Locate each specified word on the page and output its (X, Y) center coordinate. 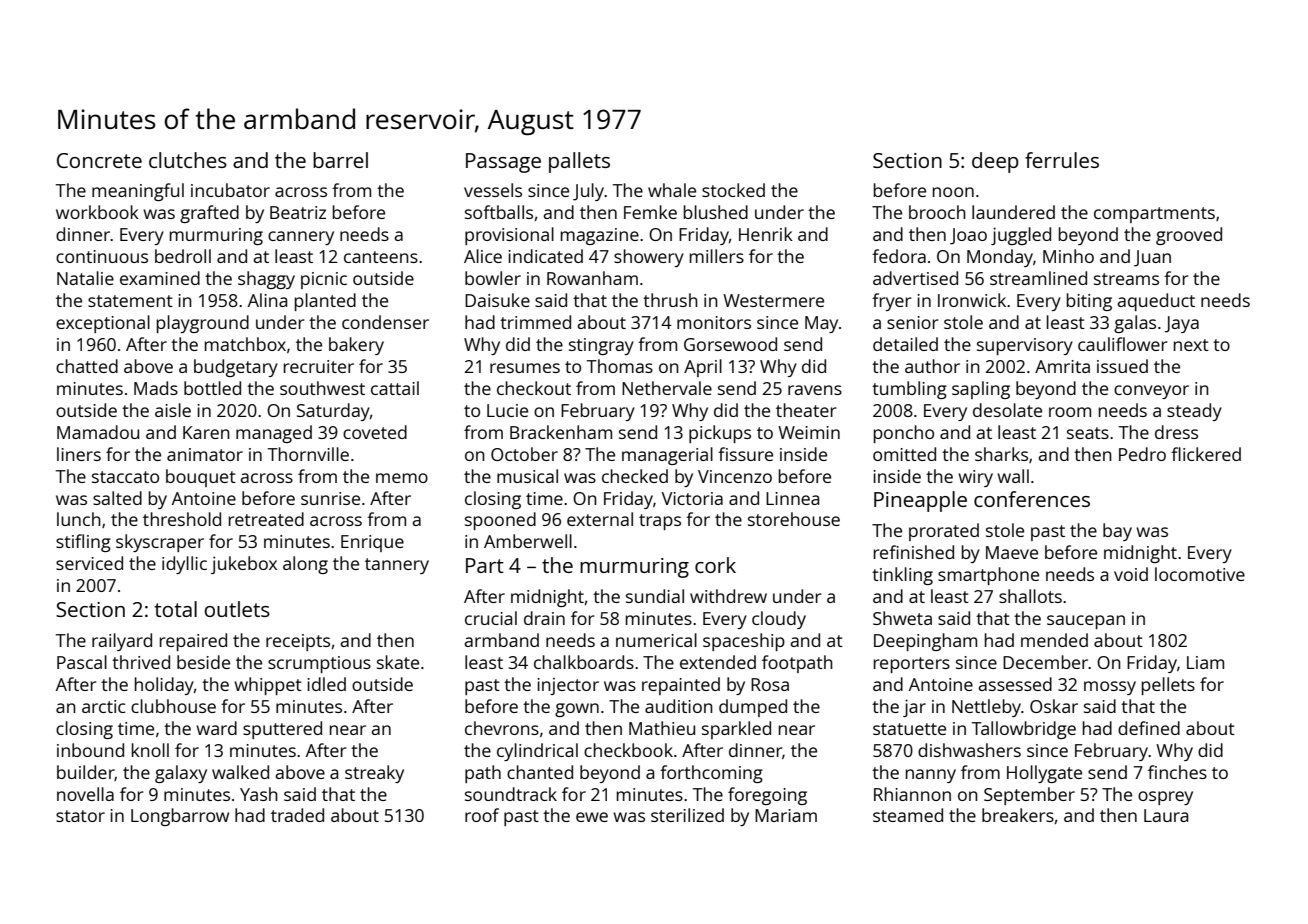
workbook (97, 212)
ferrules (1062, 160)
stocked (733, 190)
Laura (1166, 815)
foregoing (767, 796)
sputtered (282, 730)
